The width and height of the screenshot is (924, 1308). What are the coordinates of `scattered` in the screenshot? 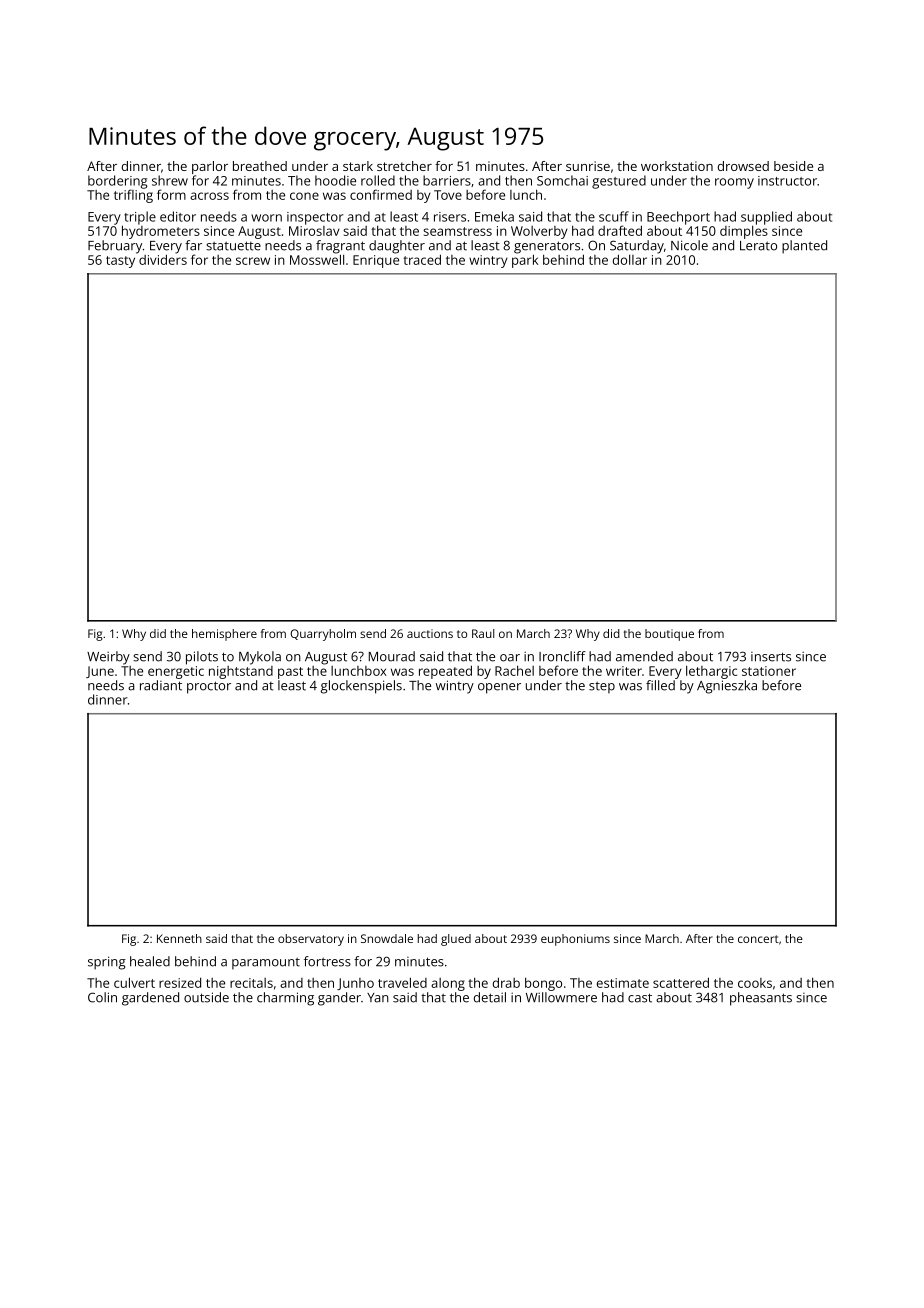 It's located at (681, 982).
